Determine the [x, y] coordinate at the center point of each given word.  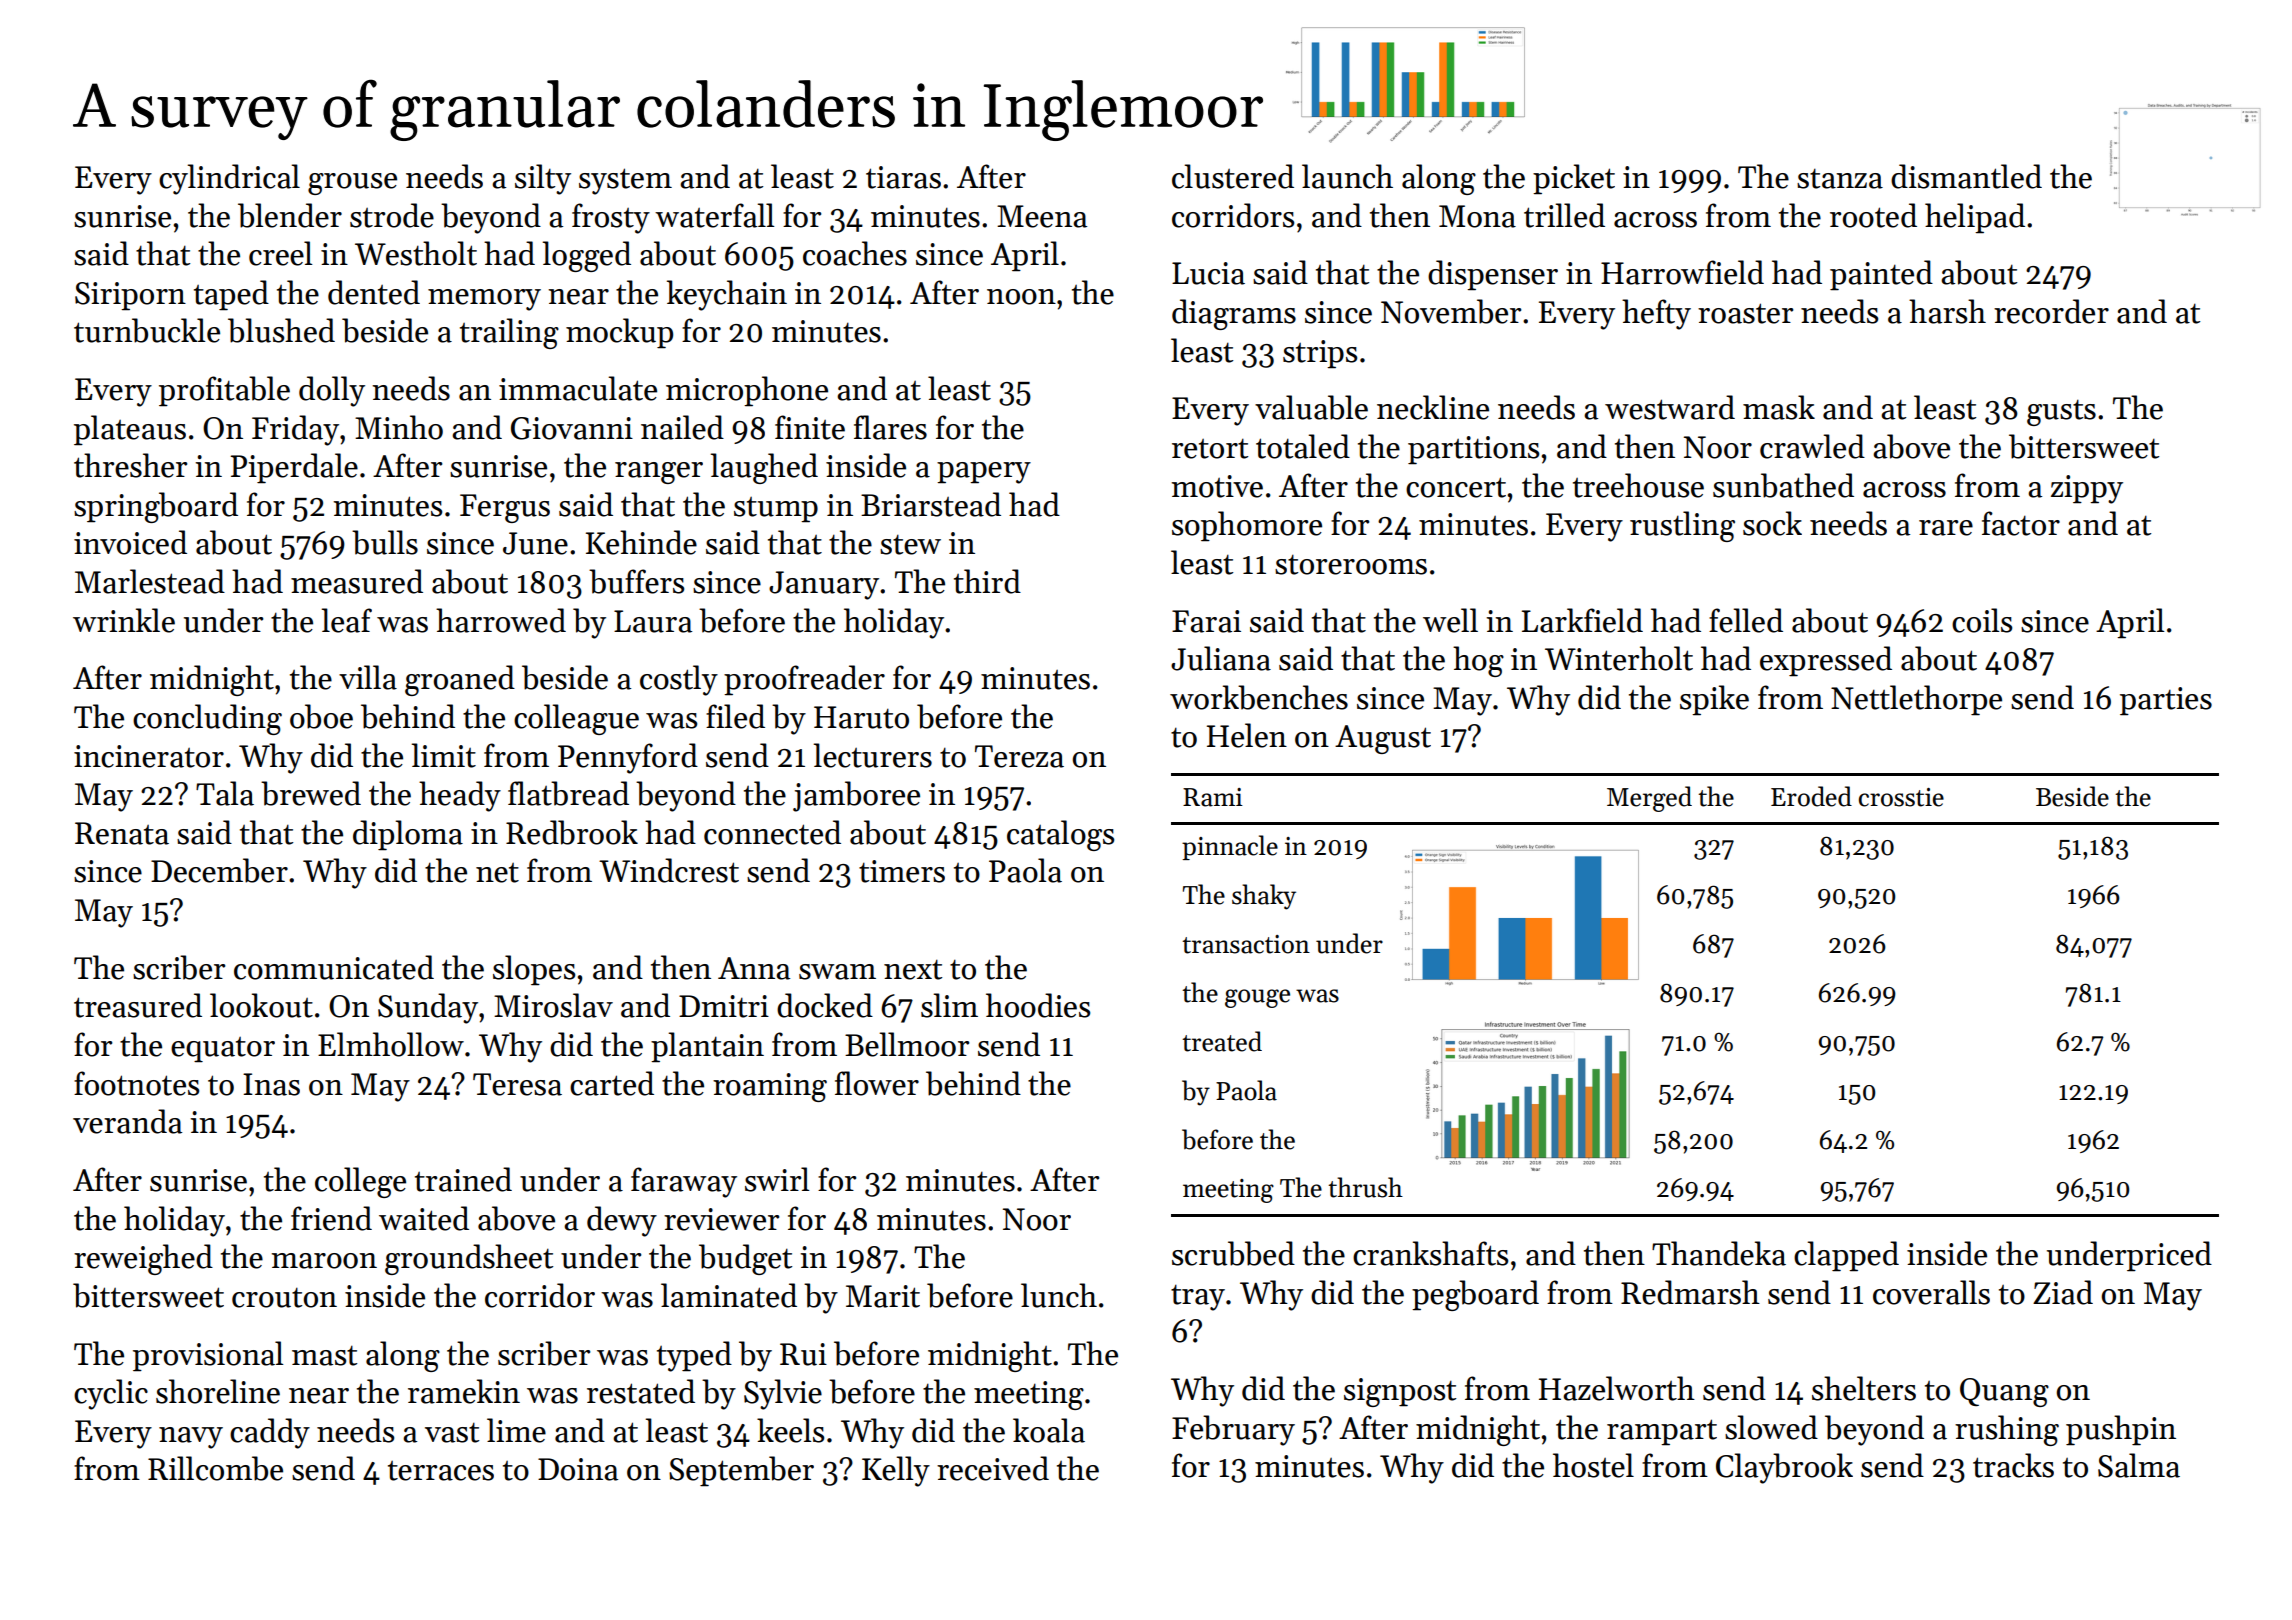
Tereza [1019, 756]
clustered [1233, 176]
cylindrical [229, 179]
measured [357, 581]
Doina [578, 1469]
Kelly [896, 1471]
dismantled [1966, 176]
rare [1946, 528]
